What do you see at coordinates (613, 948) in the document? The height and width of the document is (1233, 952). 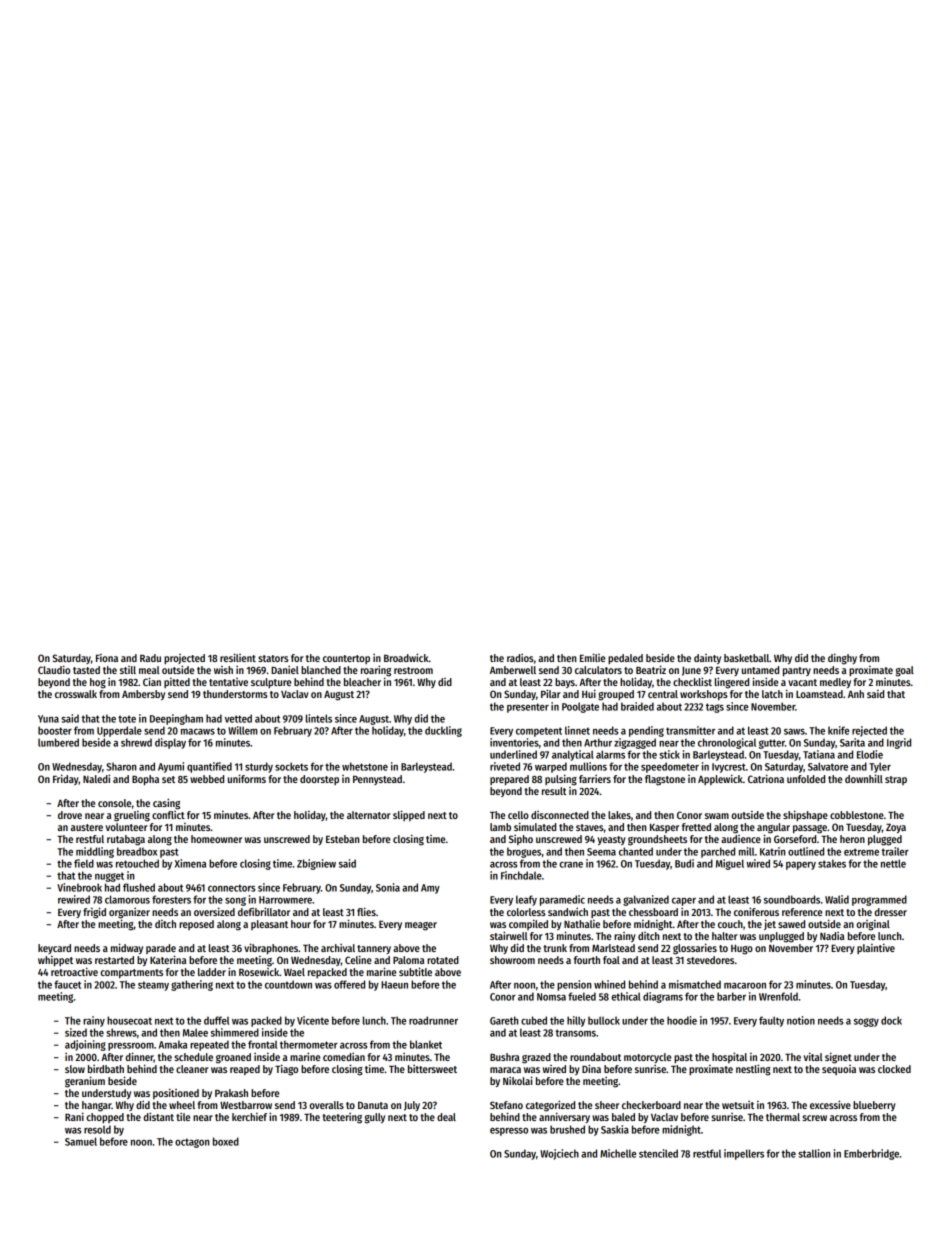 I see `Marlstead` at bounding box center [613, 948].
